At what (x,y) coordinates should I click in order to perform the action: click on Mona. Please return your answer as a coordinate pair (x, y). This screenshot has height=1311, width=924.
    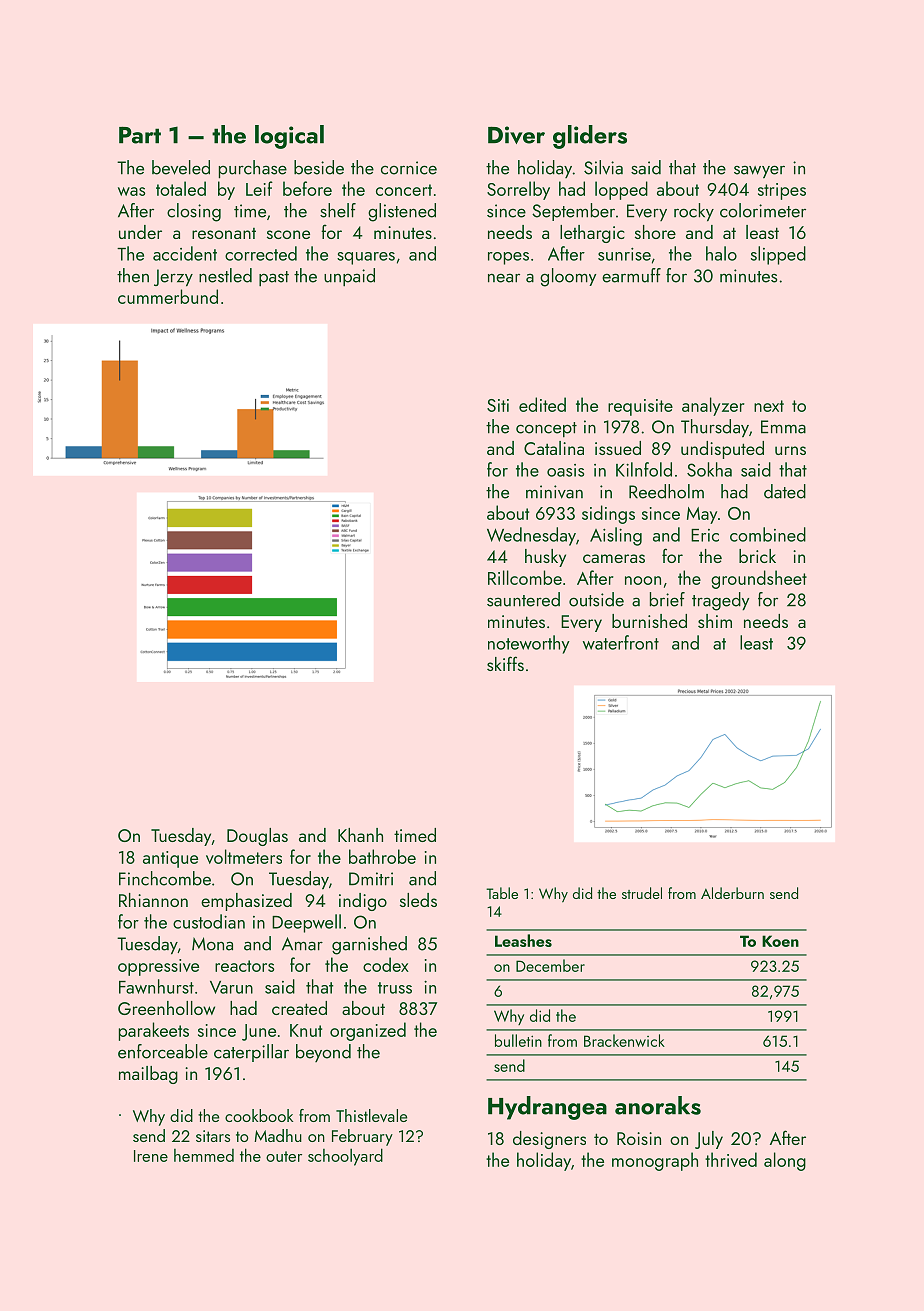
    Looking at the image, I should click on (212, 944).
